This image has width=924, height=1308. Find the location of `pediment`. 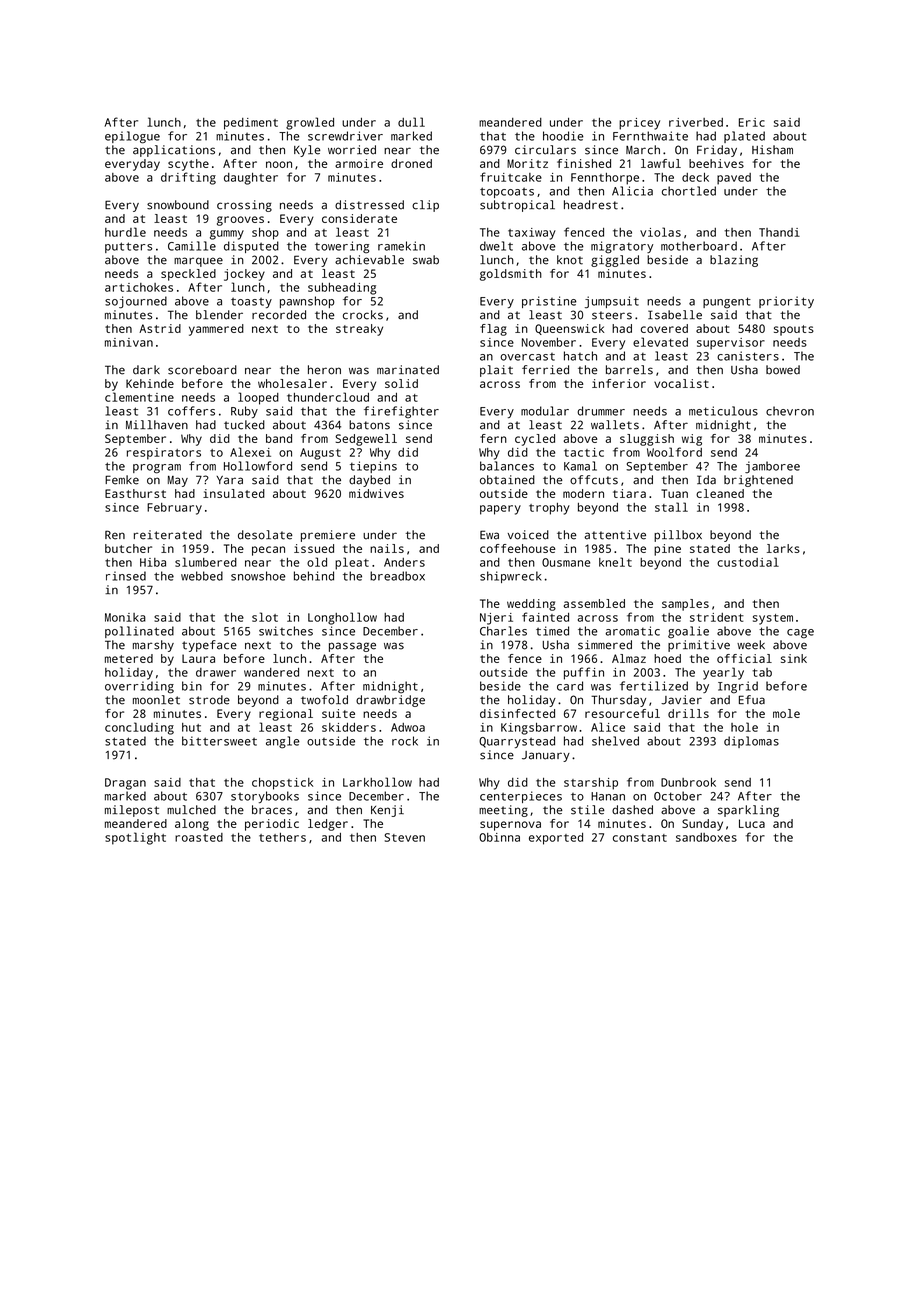

pediment is located at coordinates (251, 124).
